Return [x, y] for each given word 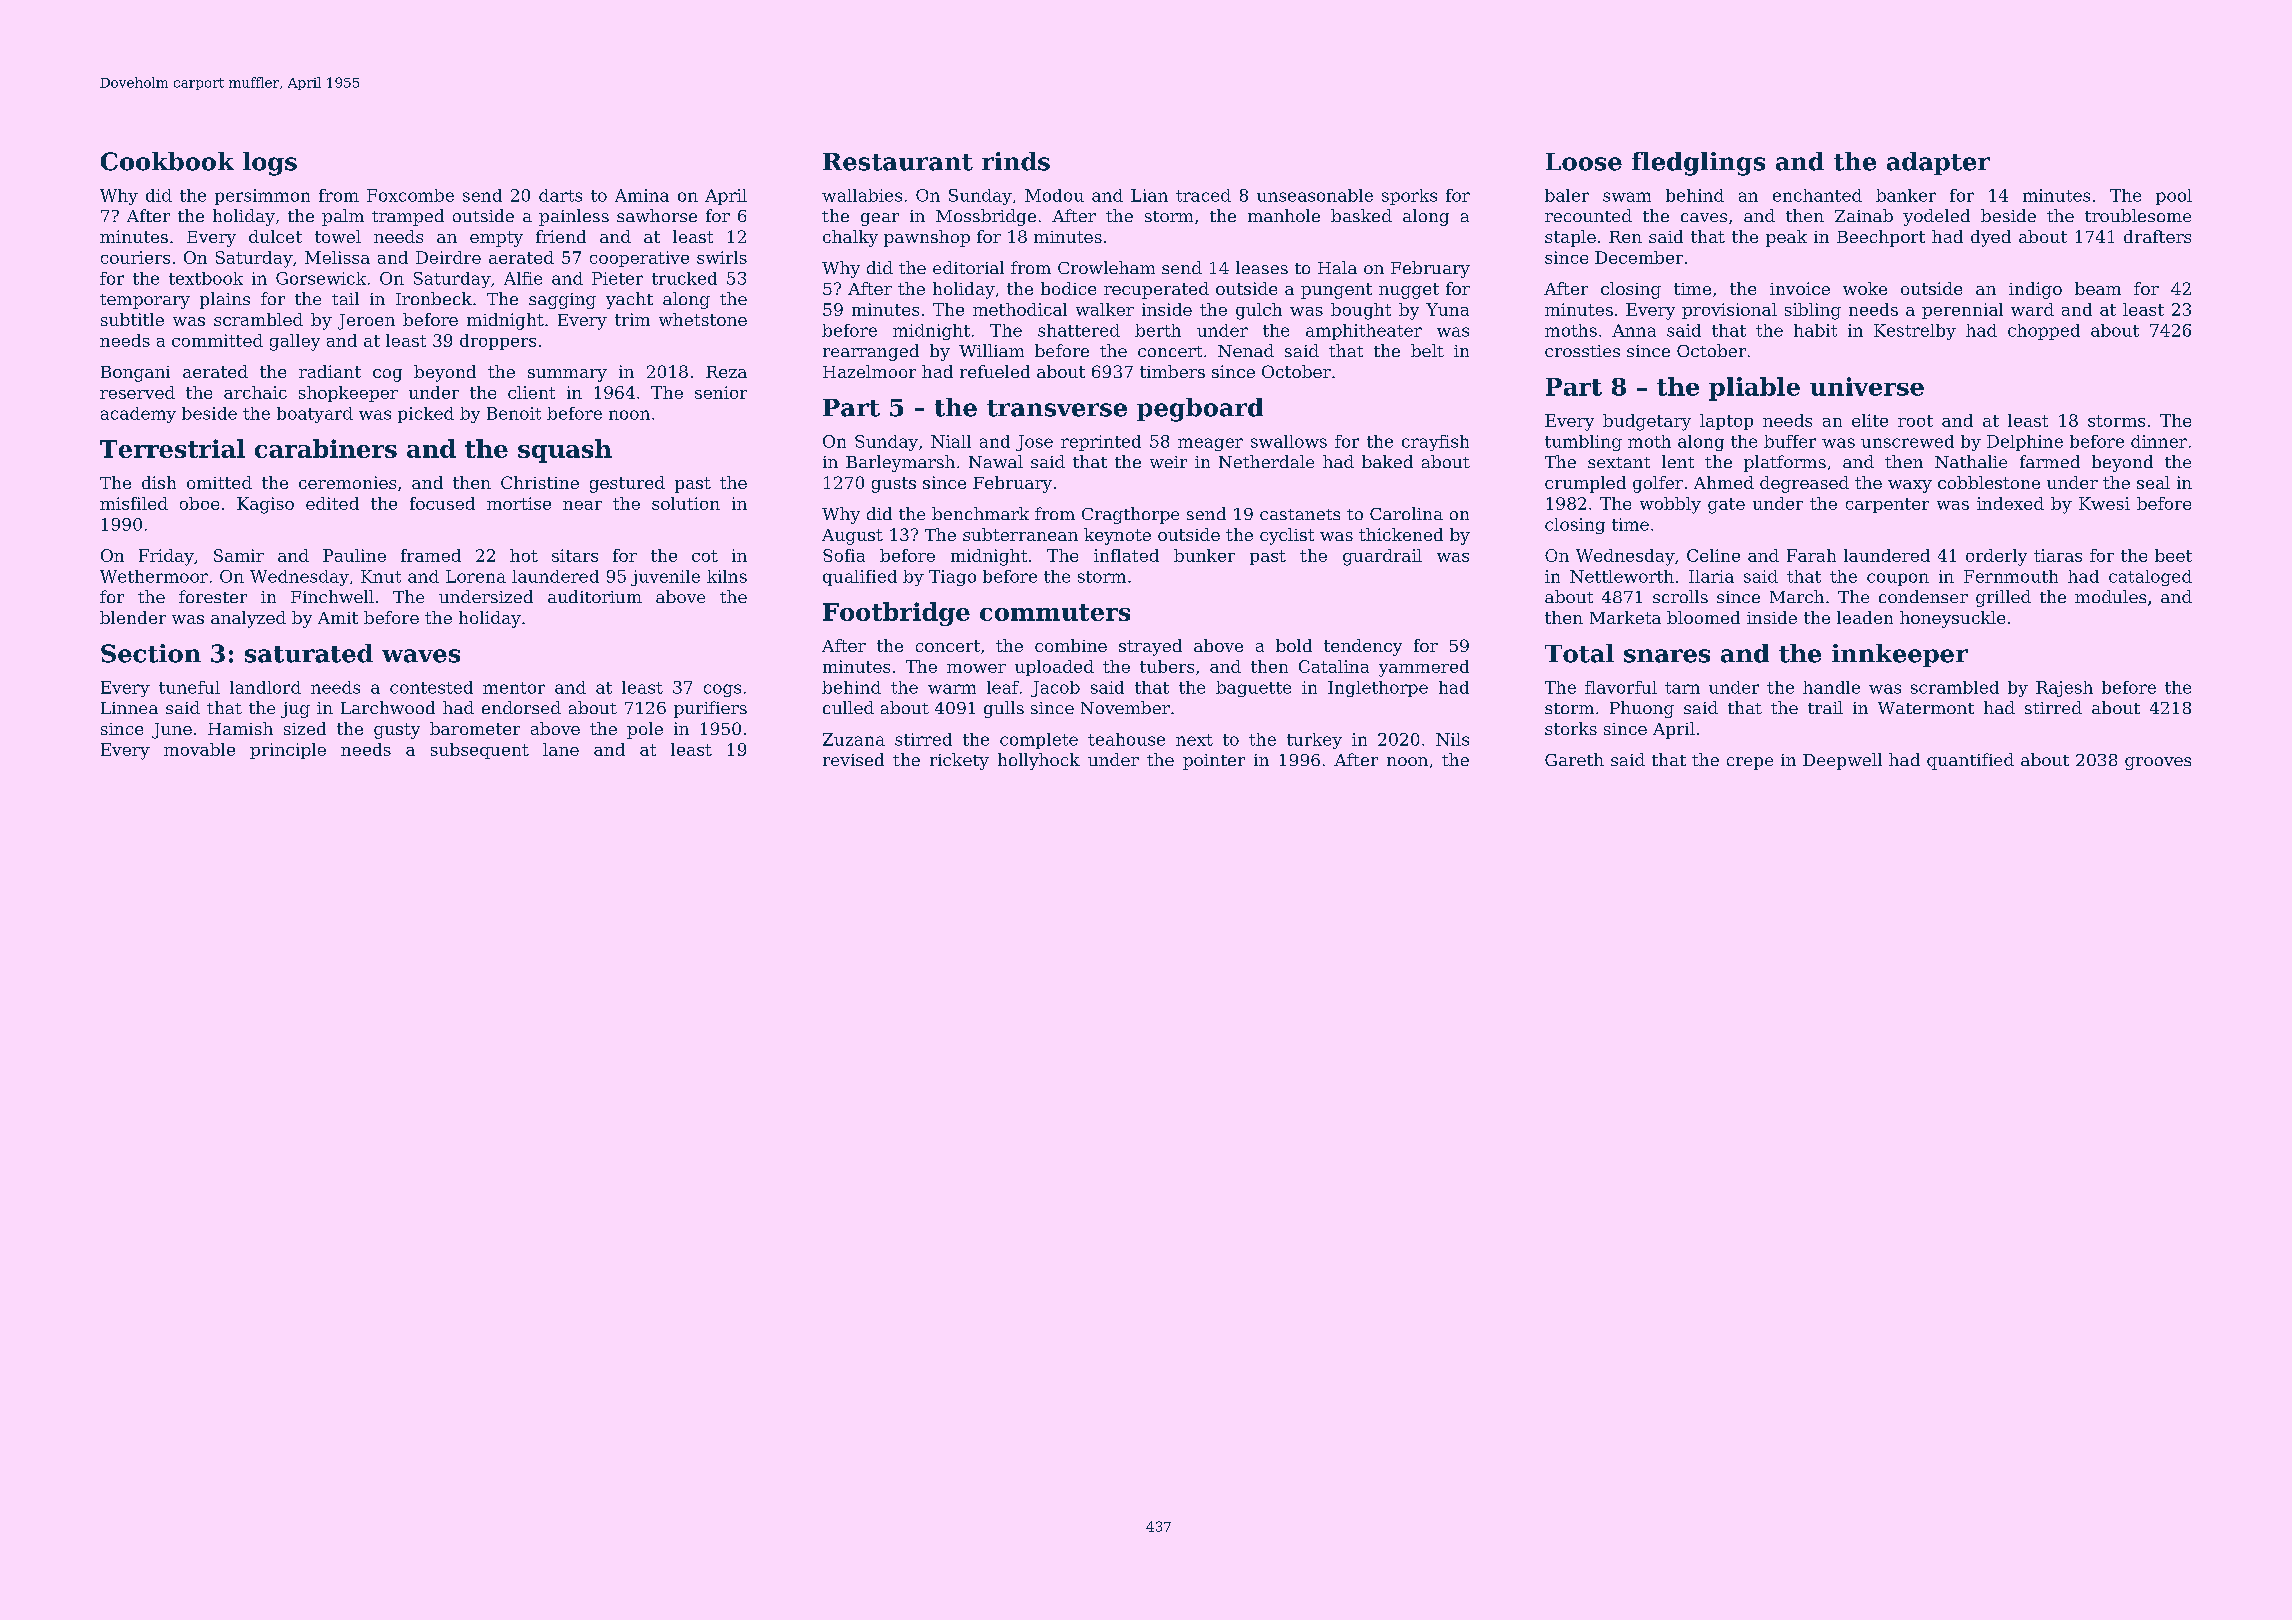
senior [721, 392]
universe [1867, 386]
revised [853, 759]
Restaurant [898, 162]
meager [1210, 444]
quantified [1970, 761]
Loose [1584, 162]
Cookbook [167, 161]
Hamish [240, 728]
